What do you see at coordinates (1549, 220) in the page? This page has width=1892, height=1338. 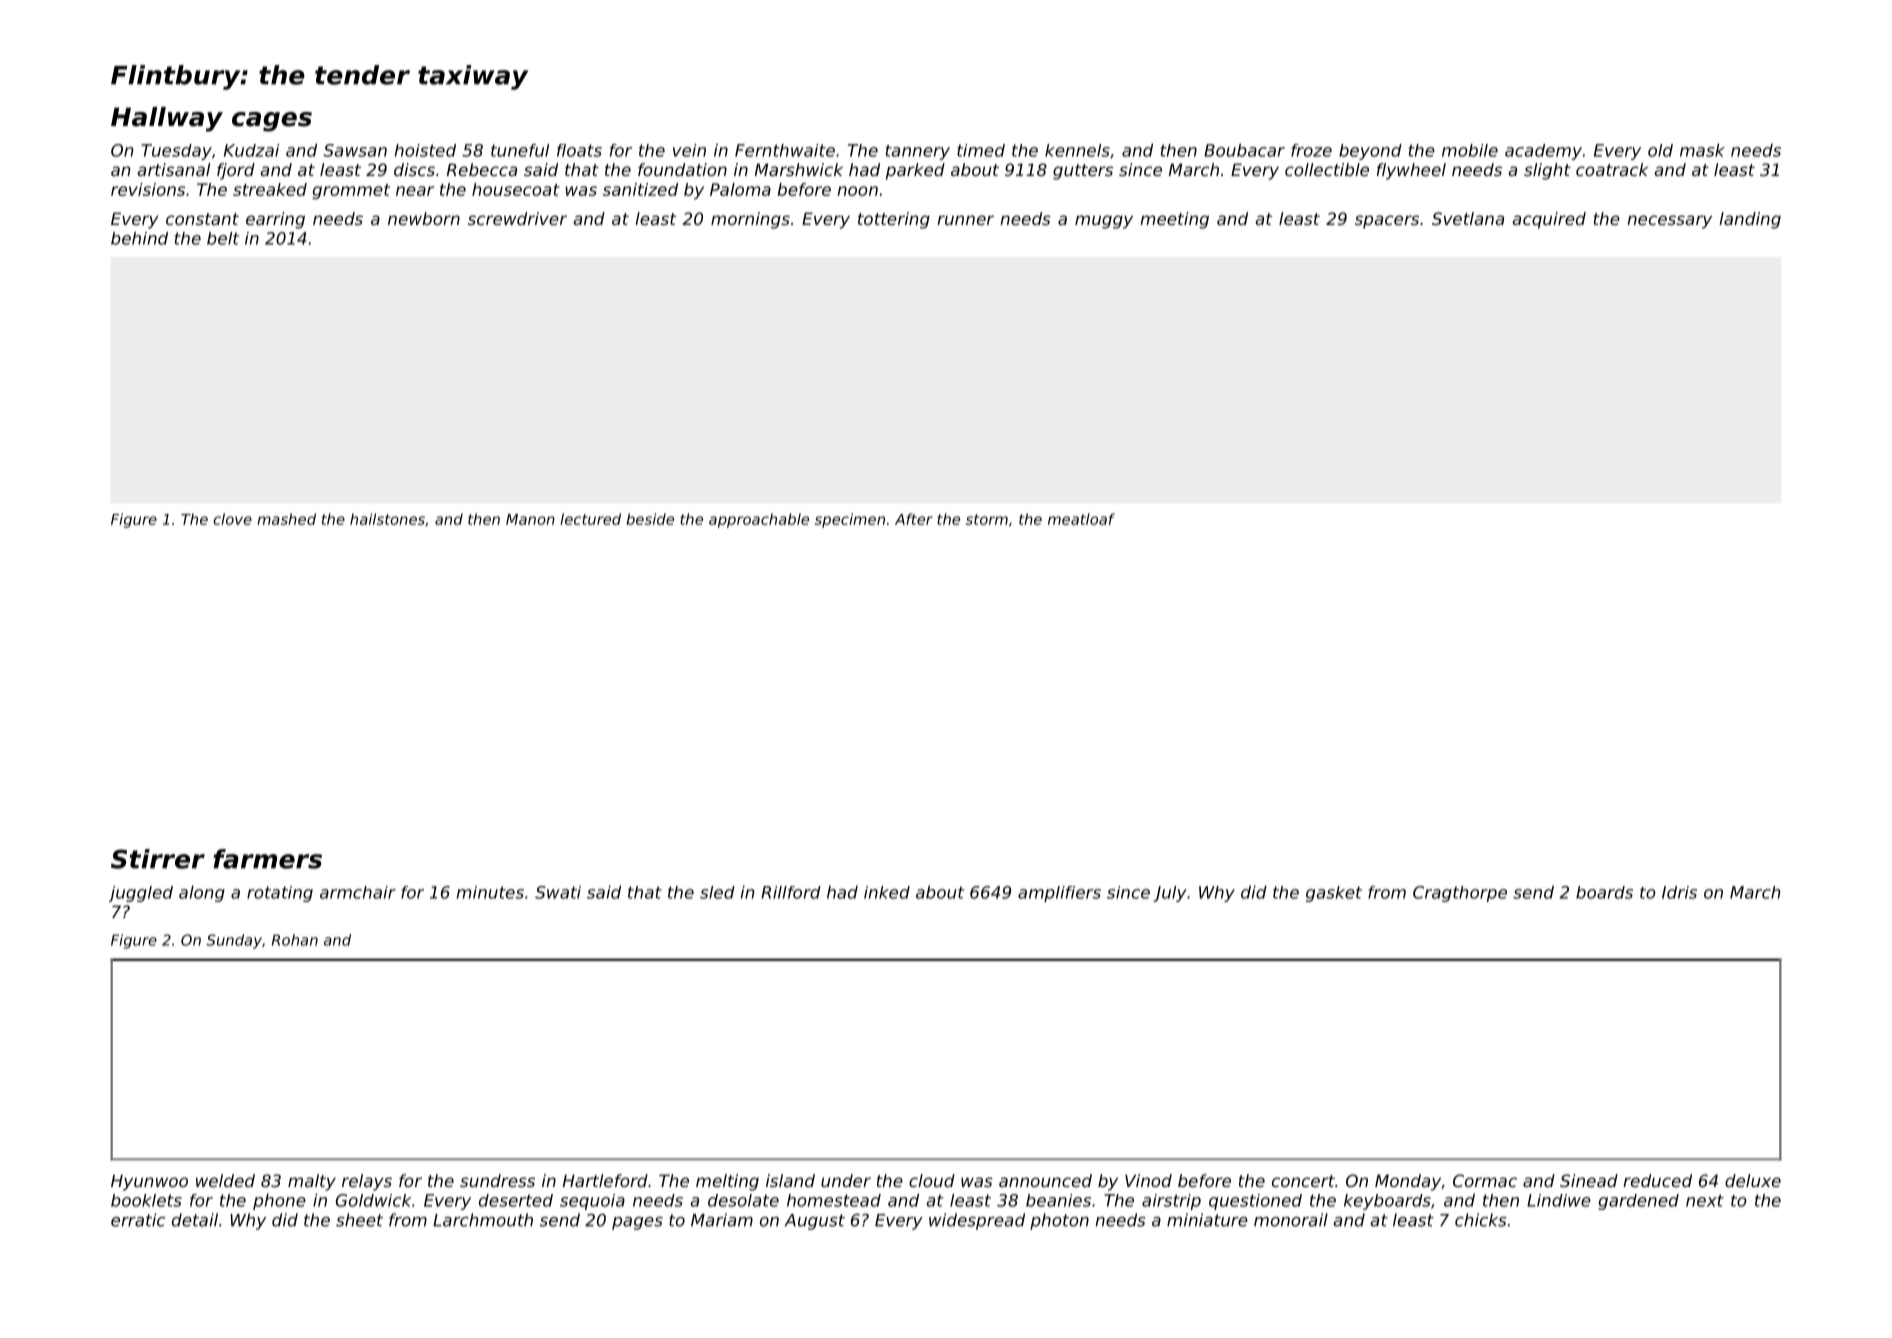 I see `acquired` at bounding box center [1549, 220].
